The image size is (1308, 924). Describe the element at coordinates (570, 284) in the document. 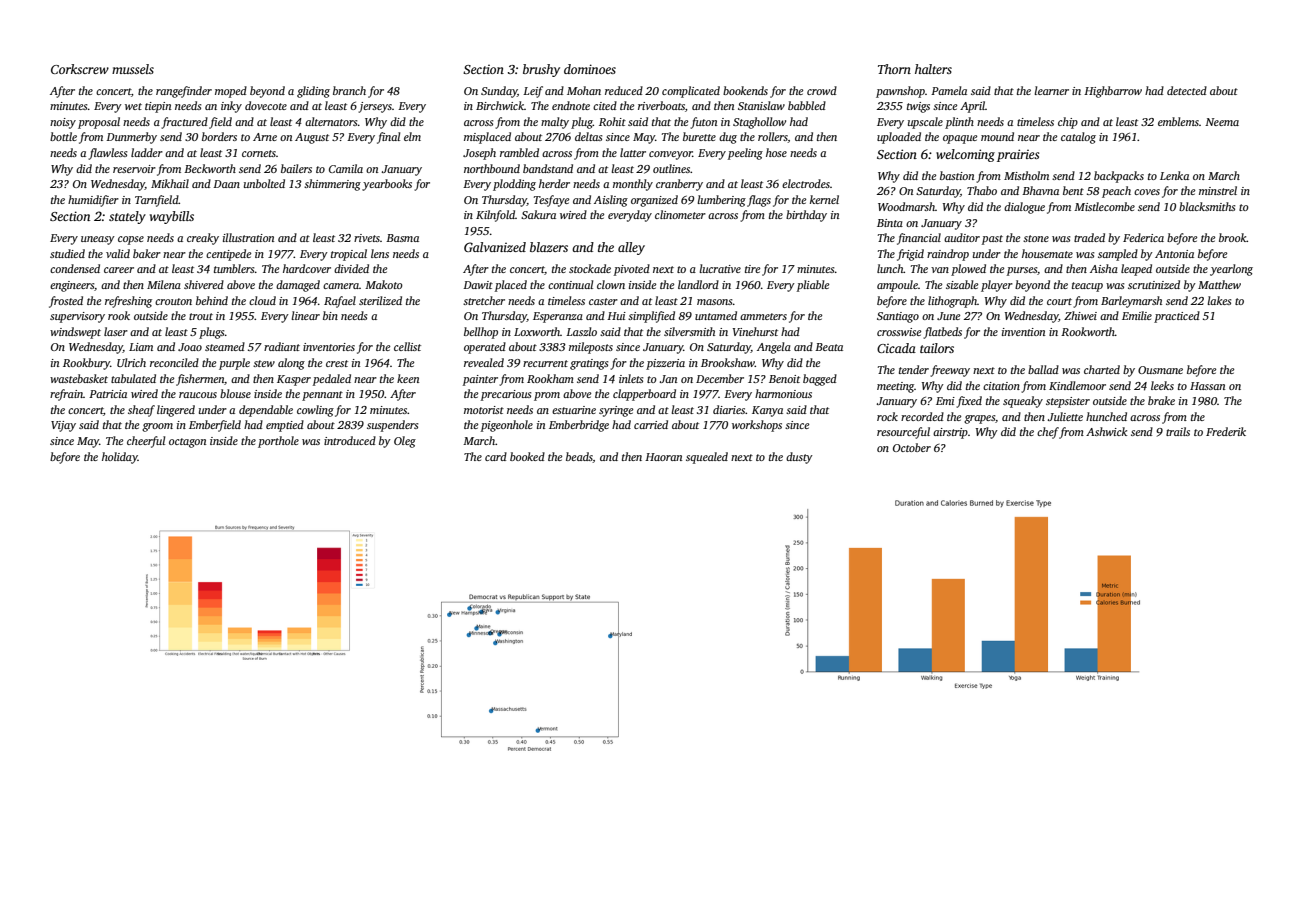

I see `continual` at that location.
